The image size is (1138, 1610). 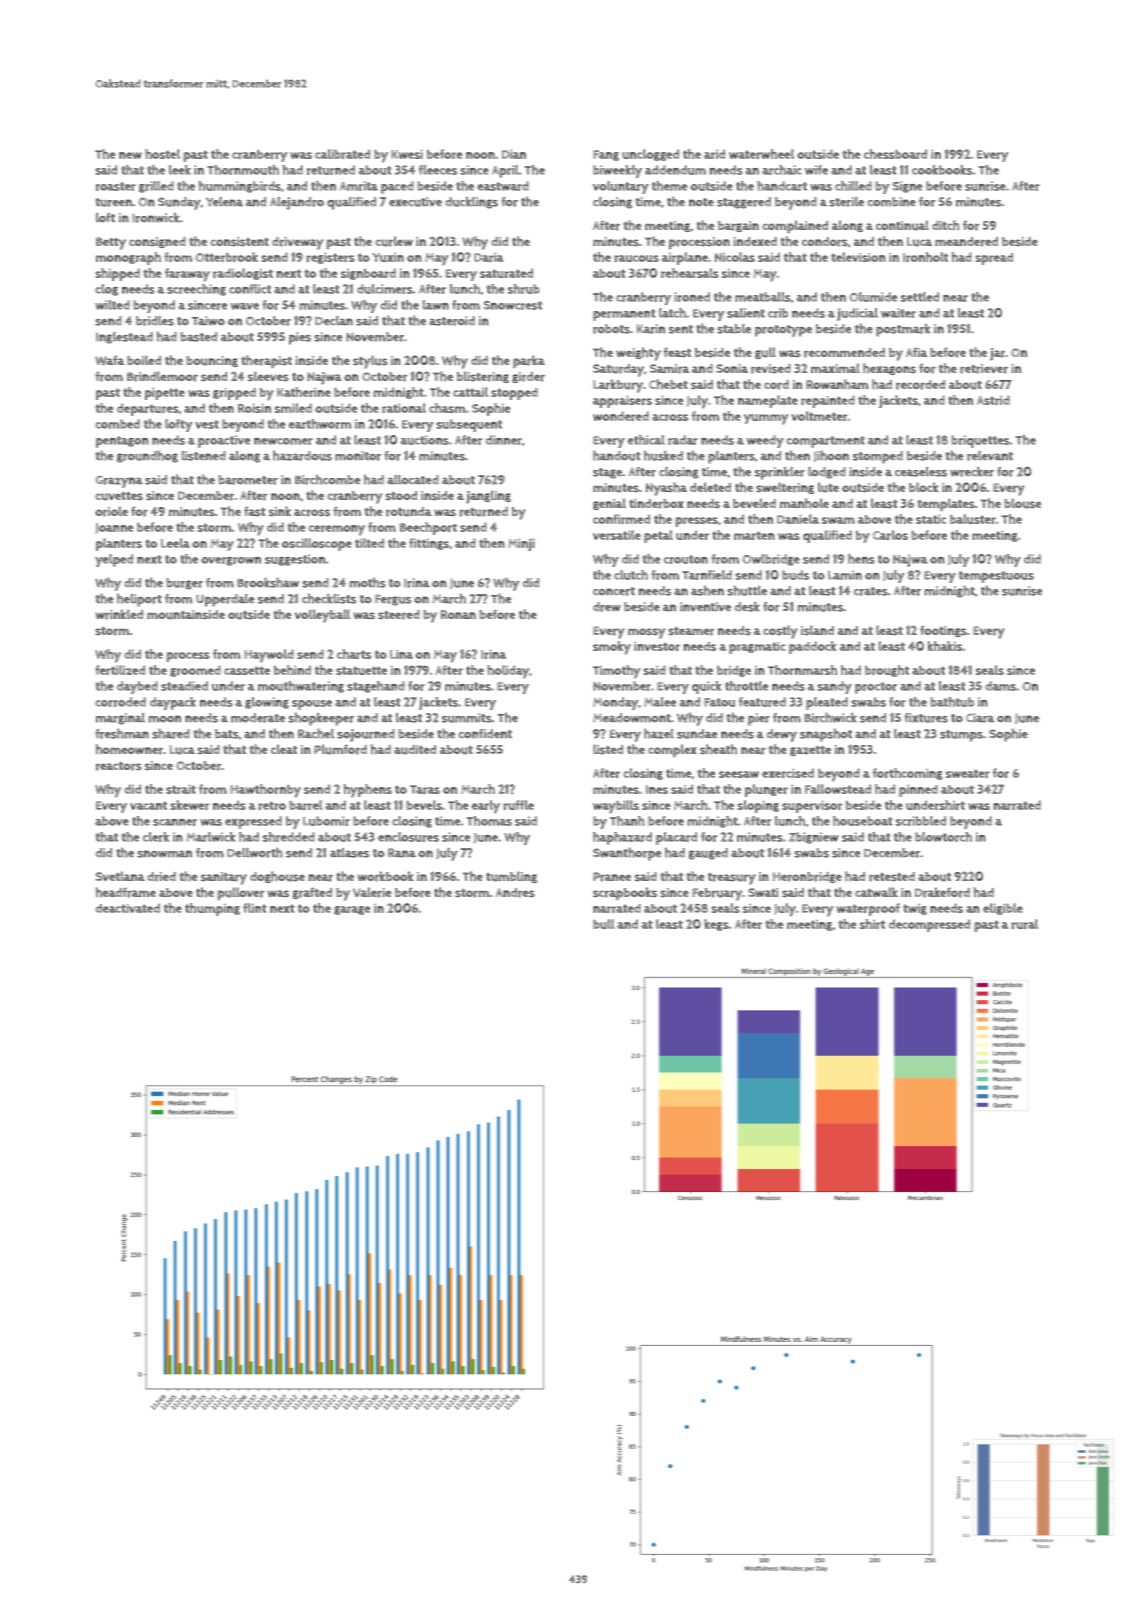 I want to click on stable, so click(x=734, y=329).
